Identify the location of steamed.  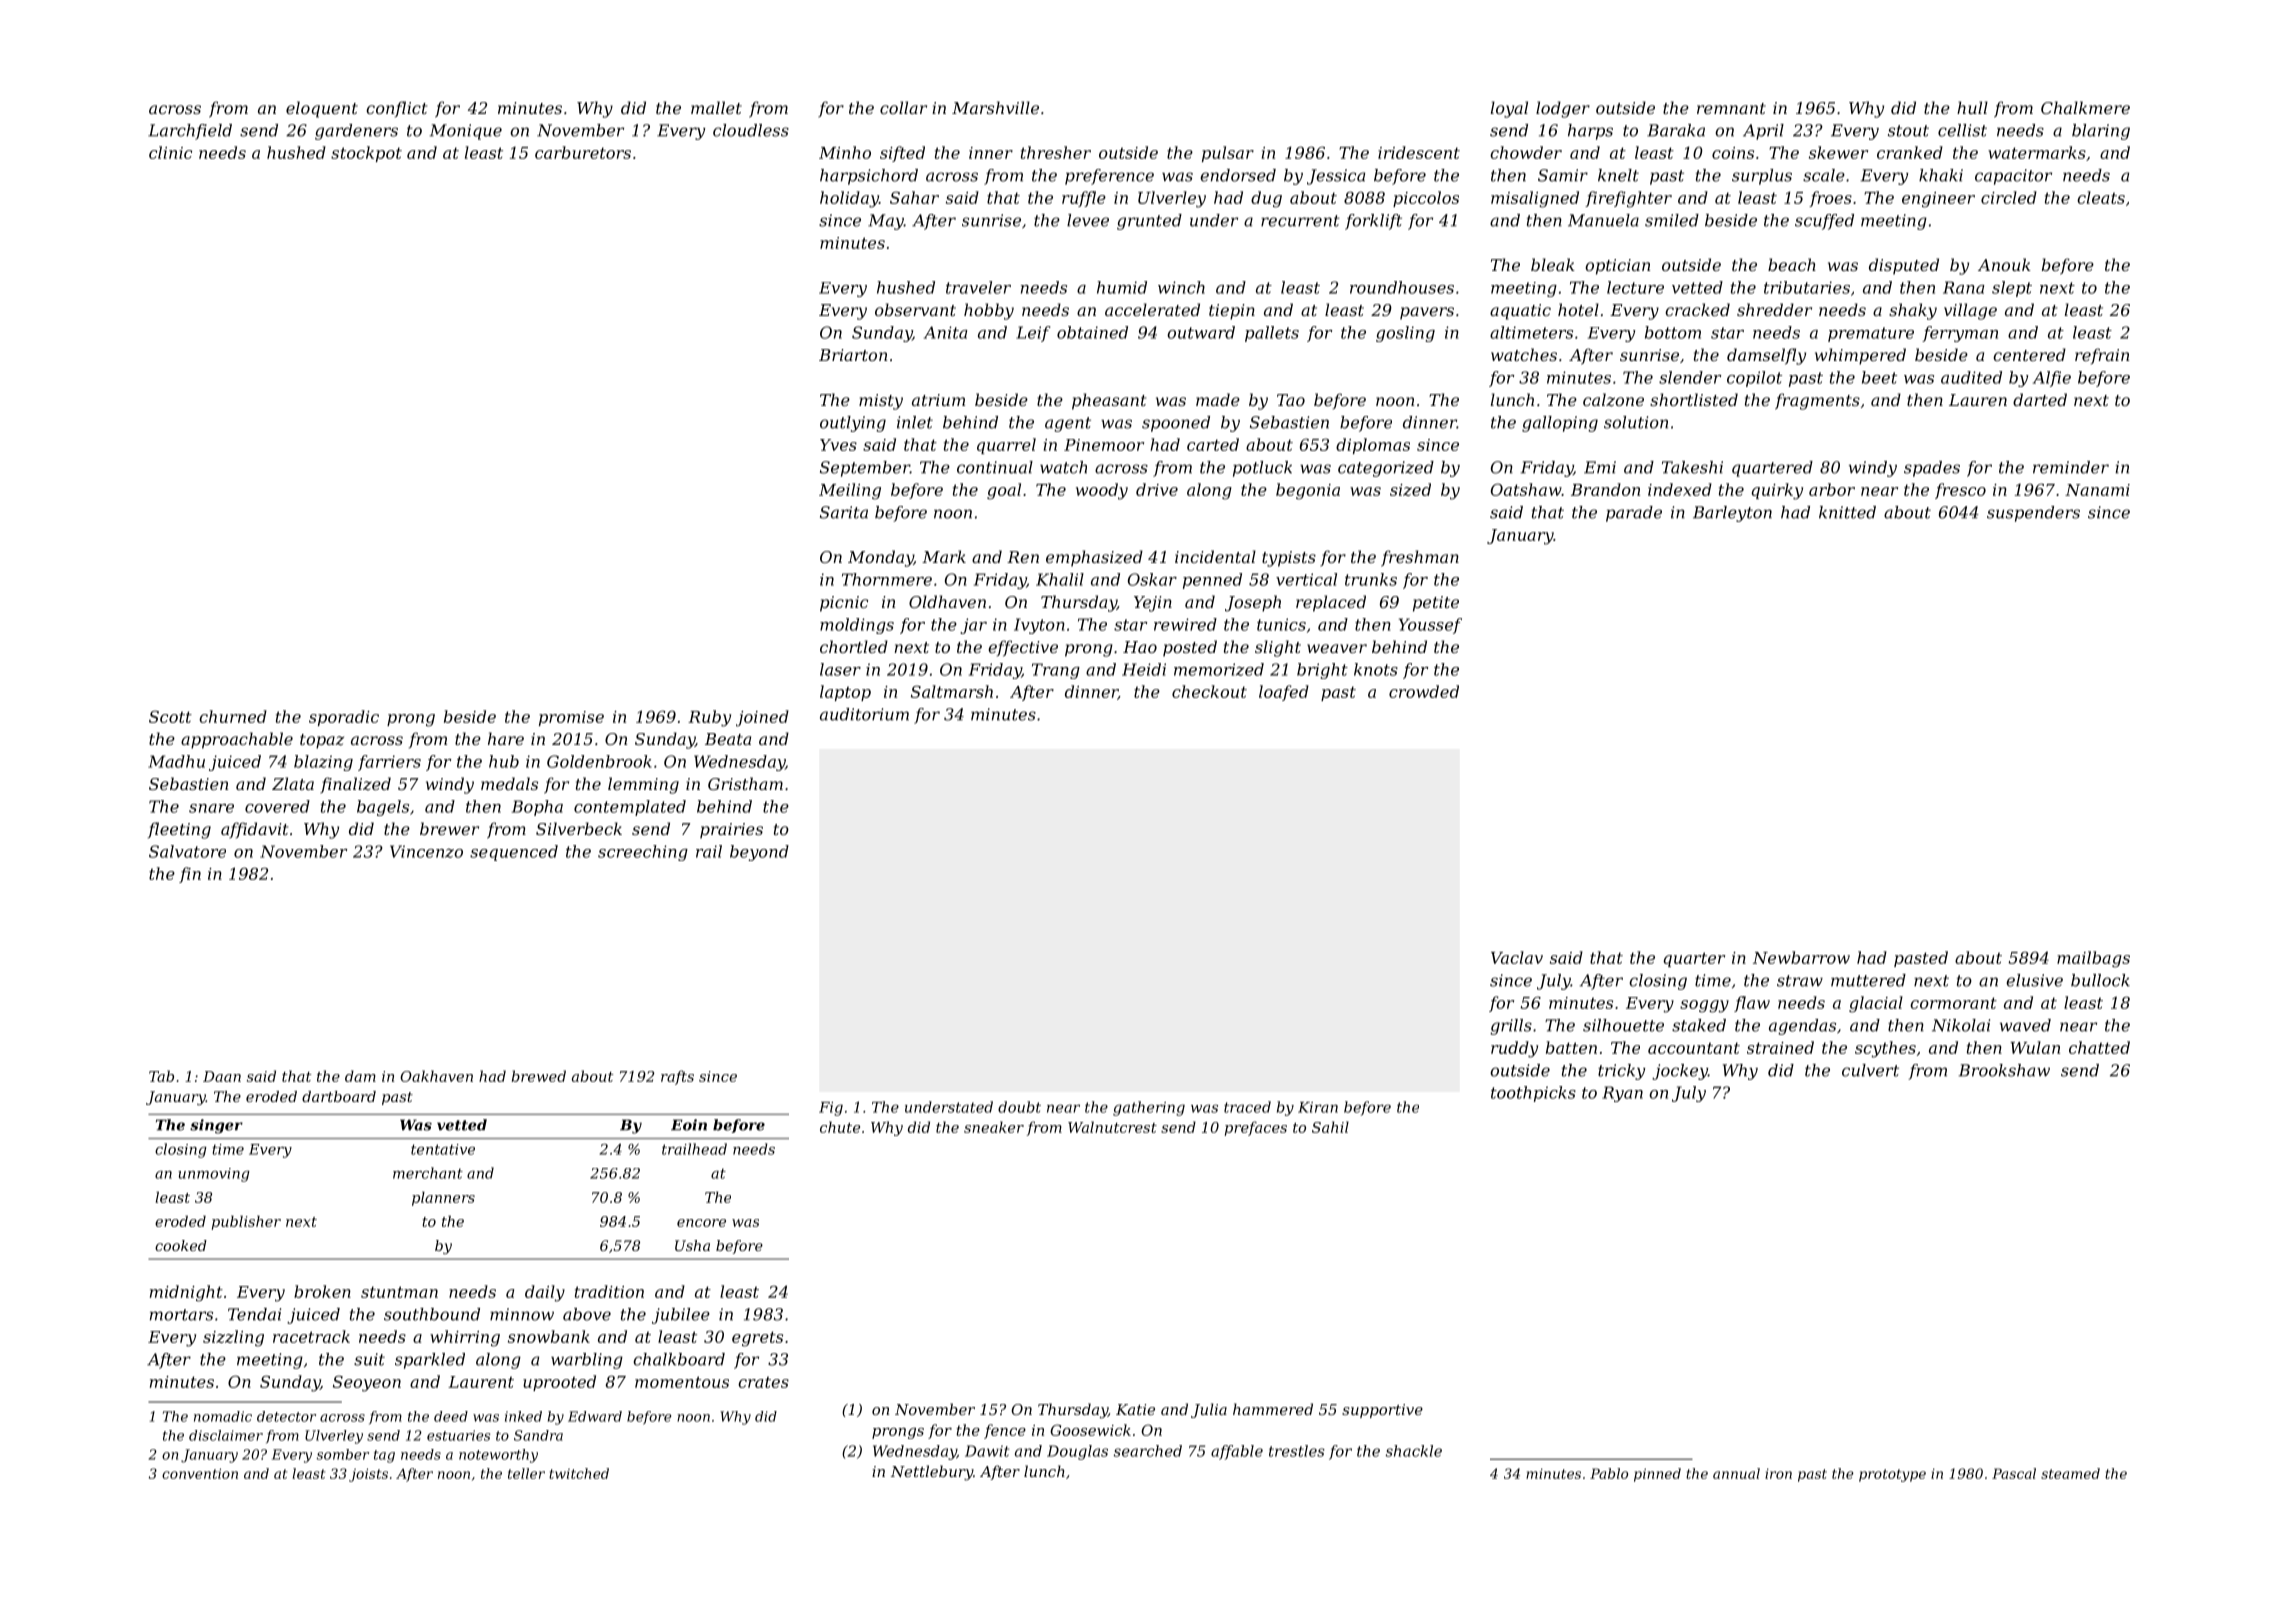
(2070, 1473).
